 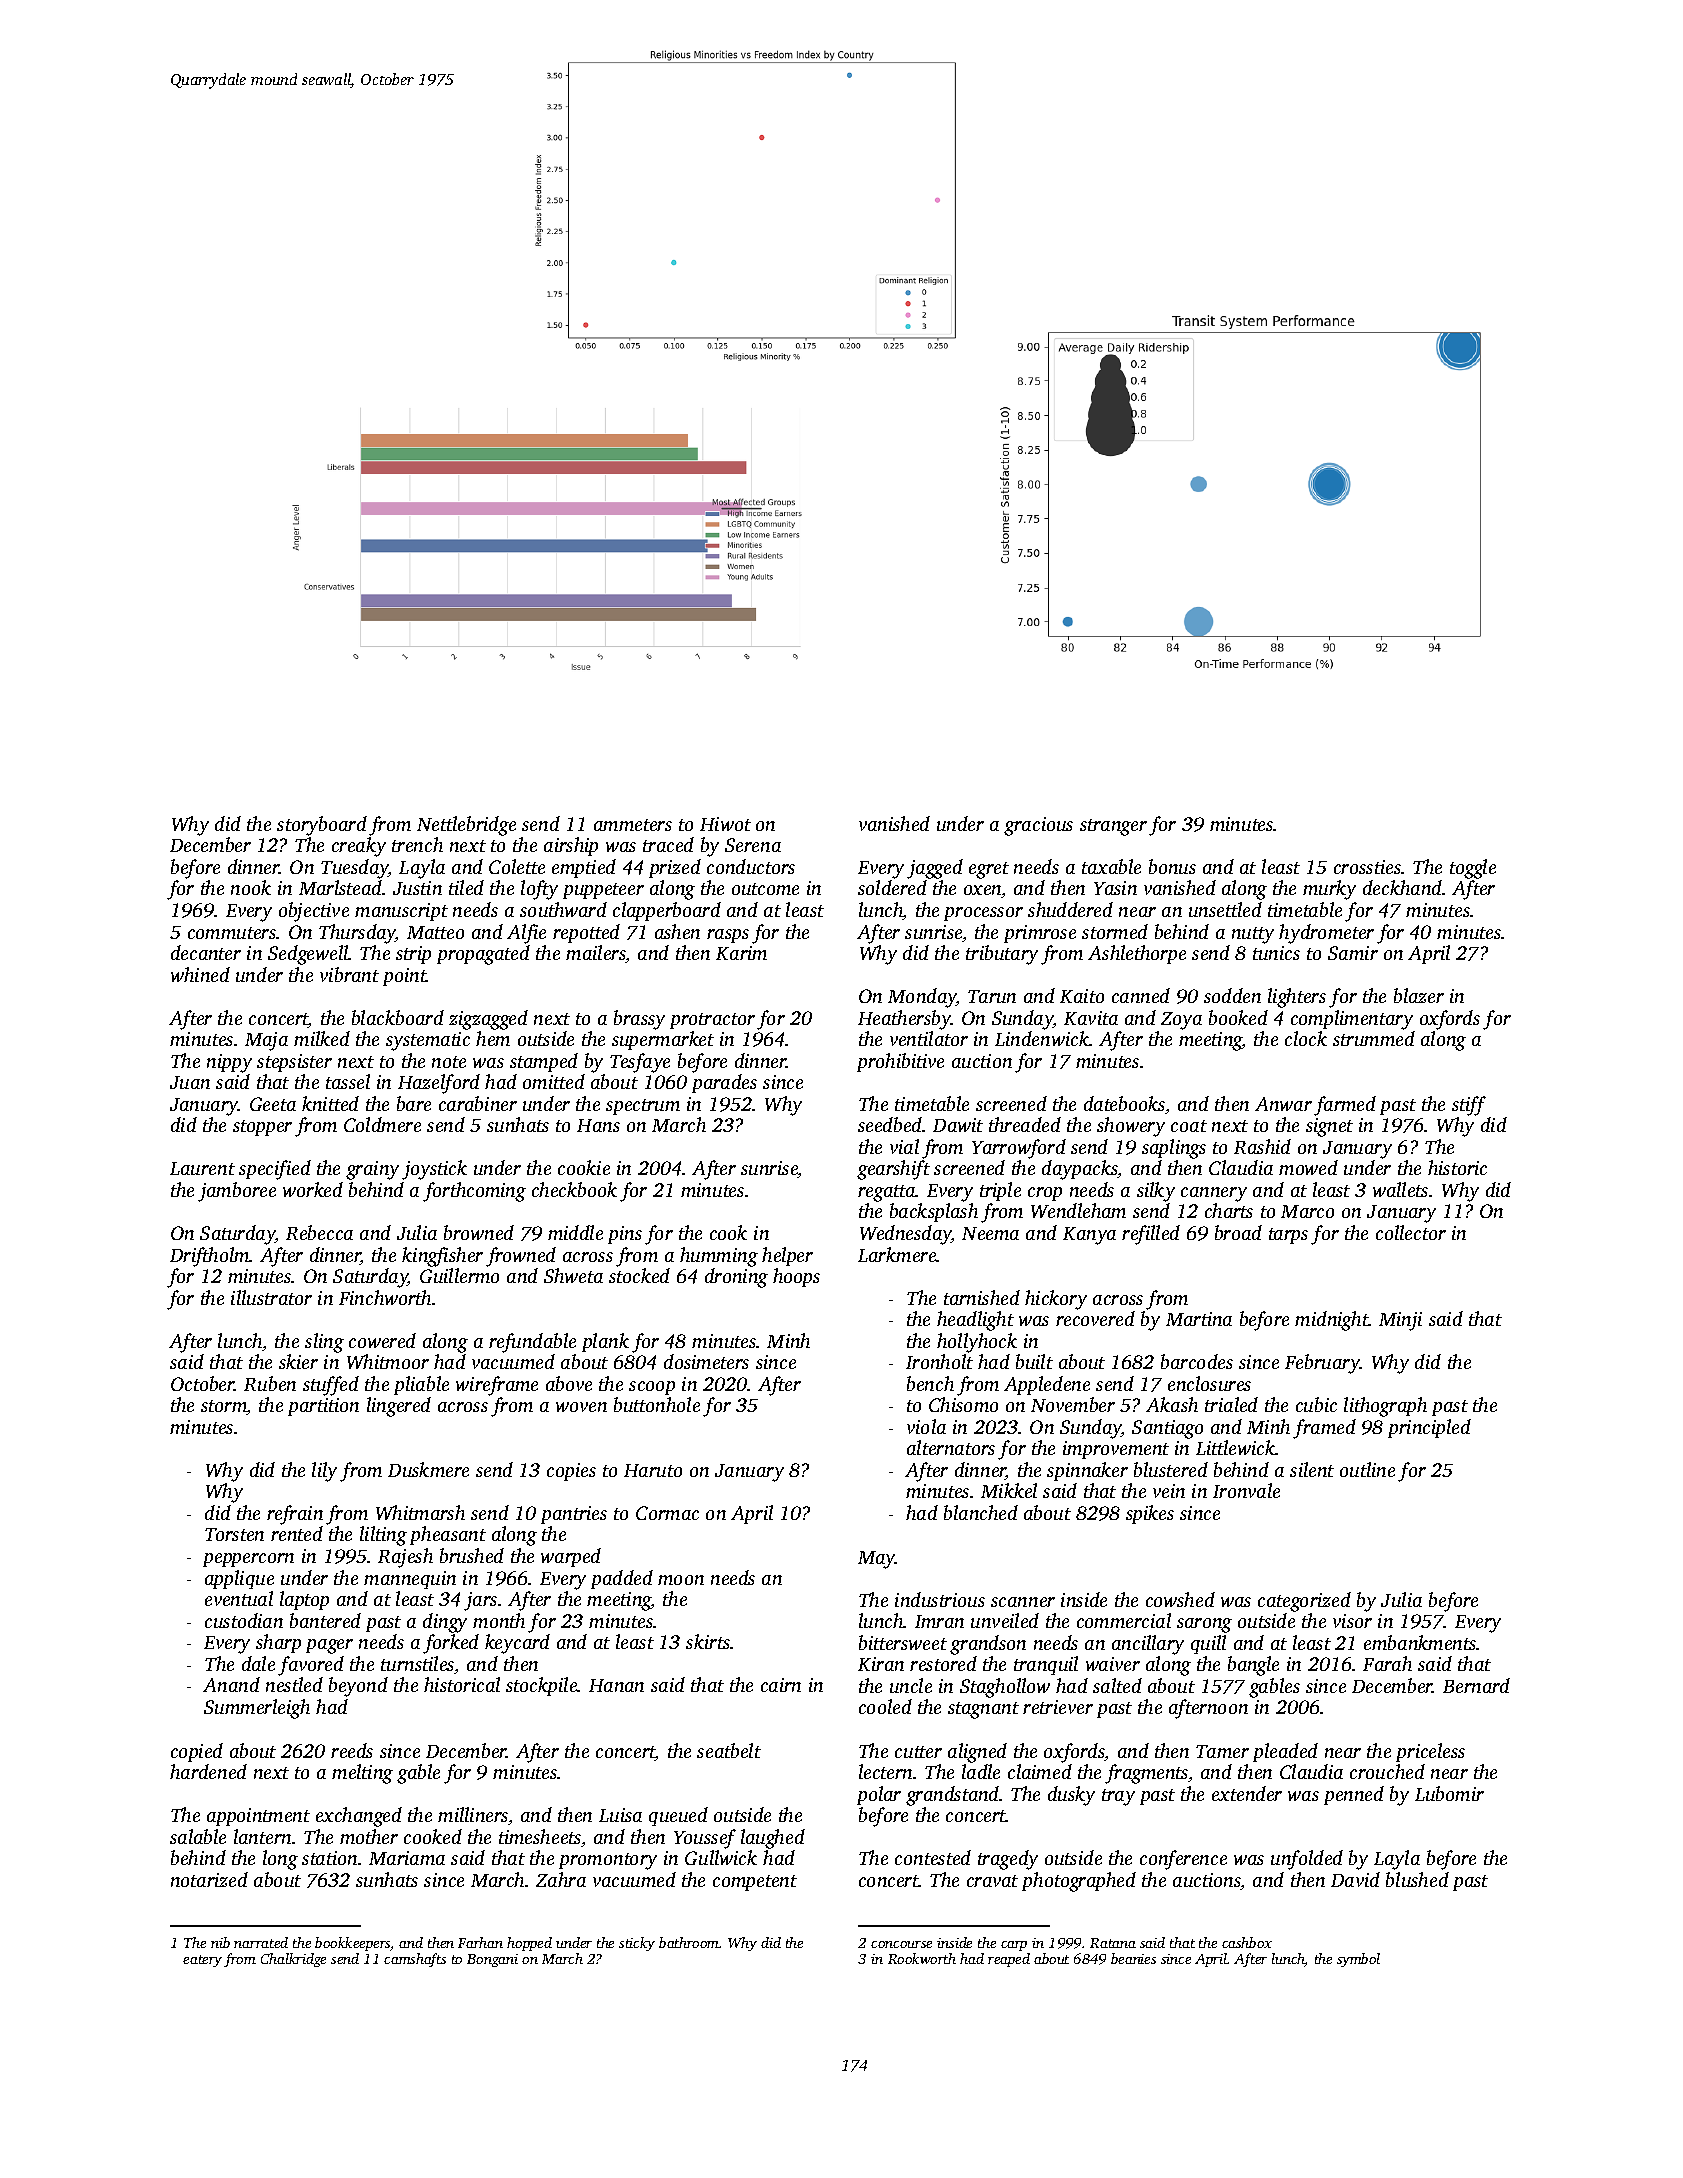 What do you see at coordinates (725, 824) in the document?
I see `Hiwot` at bounding box center [725, 824].
